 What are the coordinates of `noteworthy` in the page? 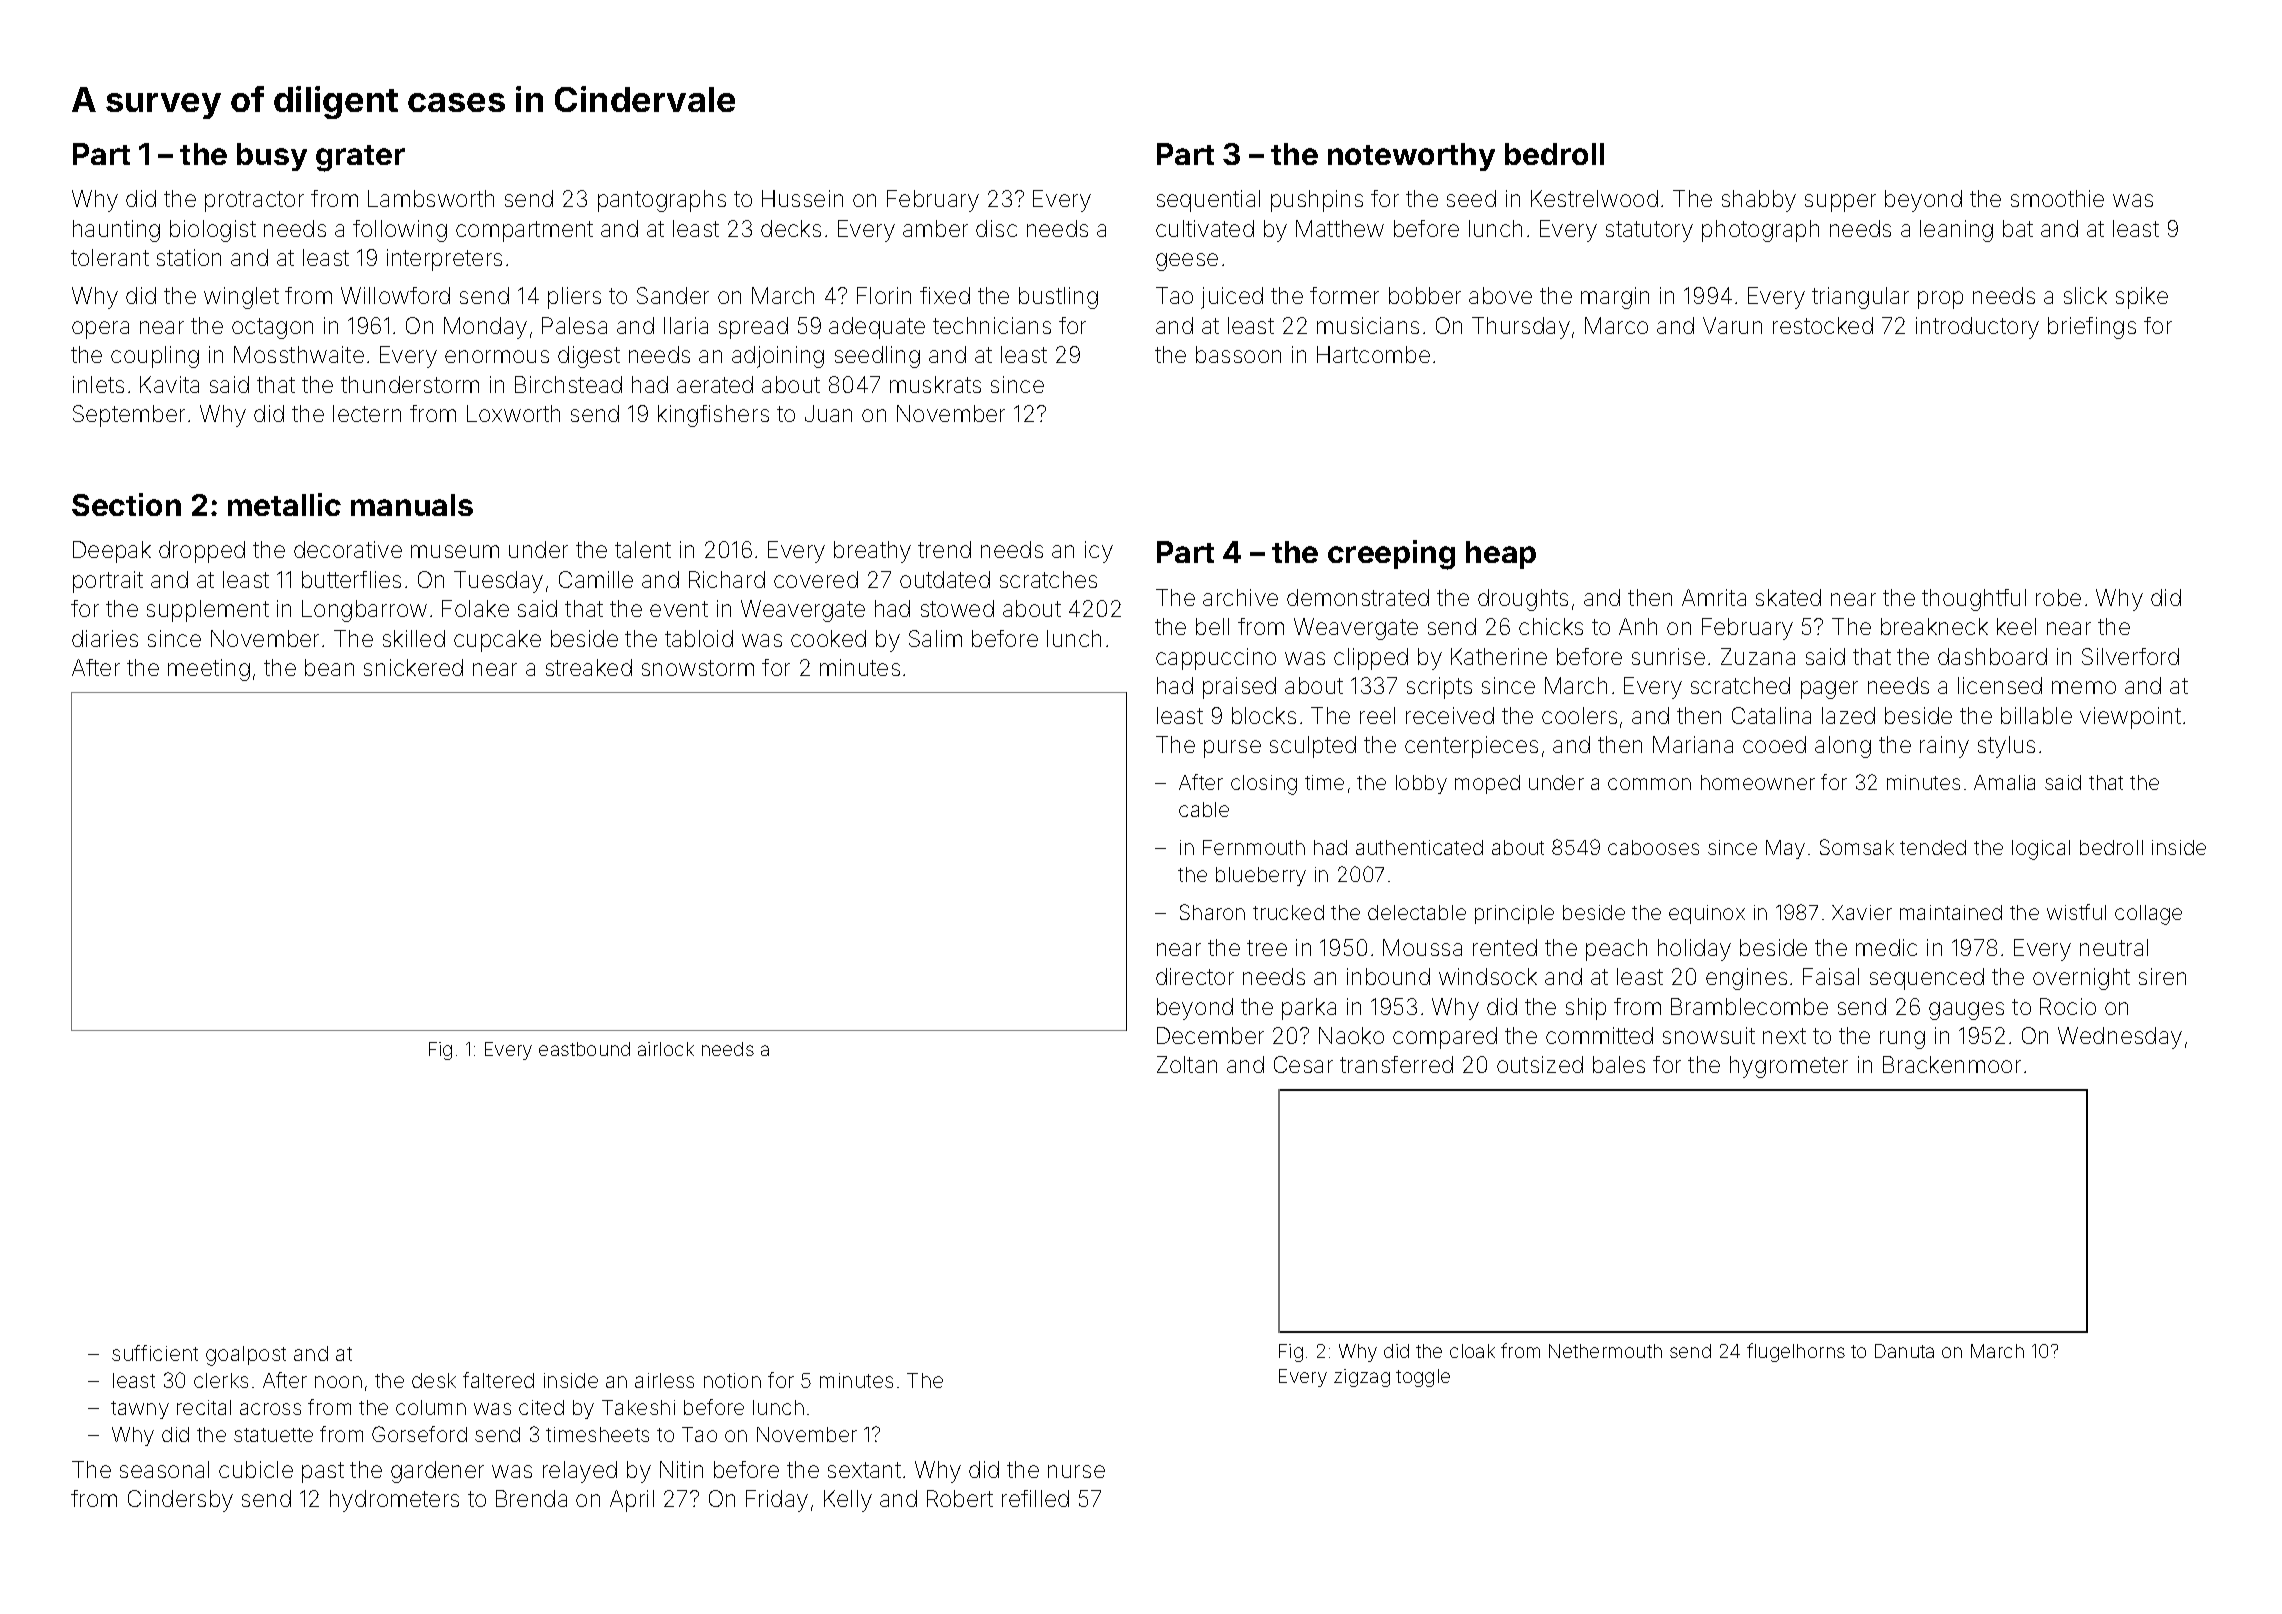 It's located at (1411, 157).
